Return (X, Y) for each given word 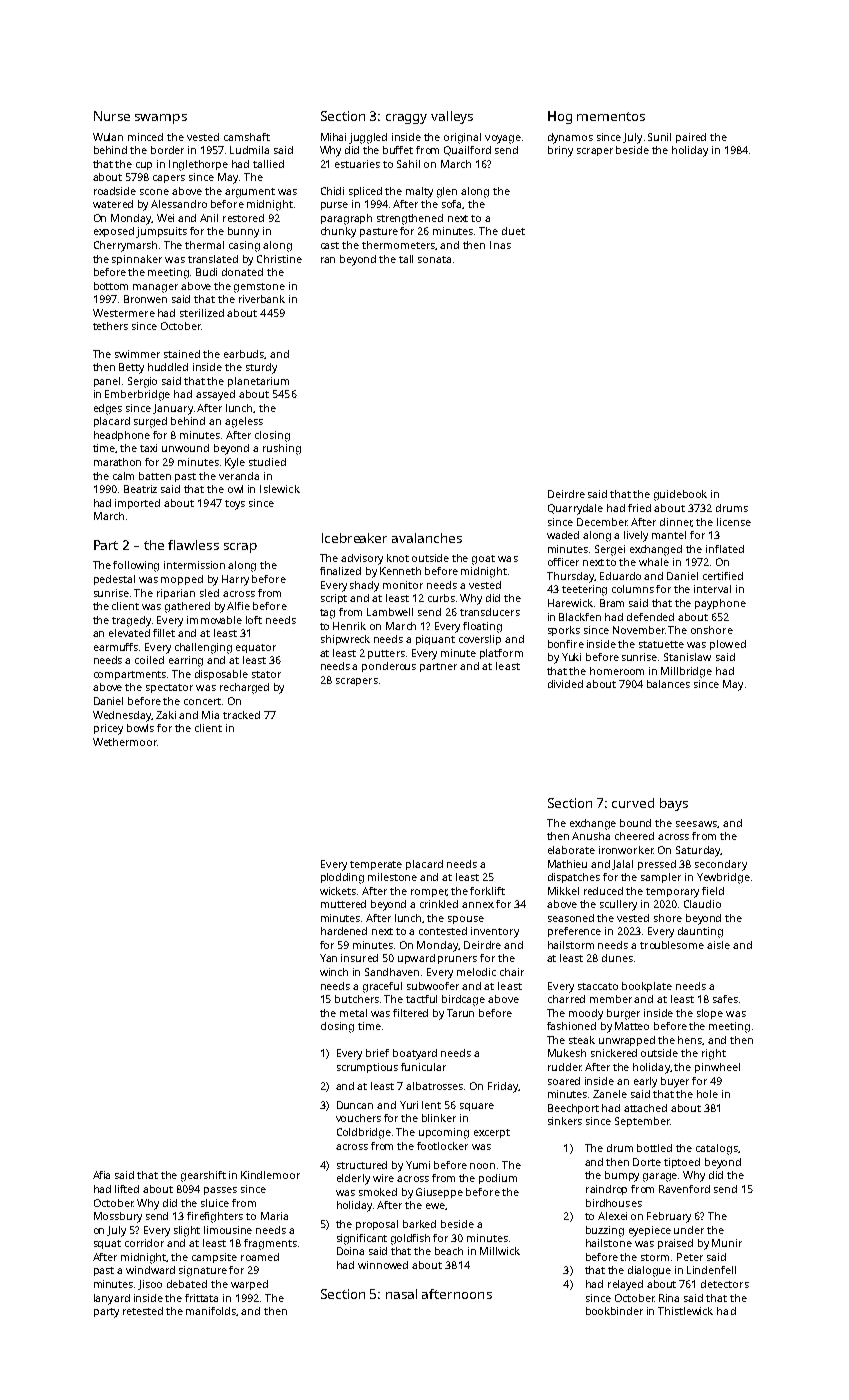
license (734, 522)
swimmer (137, 354)
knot (398, 558)
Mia (210, 715)
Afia (101, 1175)
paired (691, 138)
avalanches (427, 538)
